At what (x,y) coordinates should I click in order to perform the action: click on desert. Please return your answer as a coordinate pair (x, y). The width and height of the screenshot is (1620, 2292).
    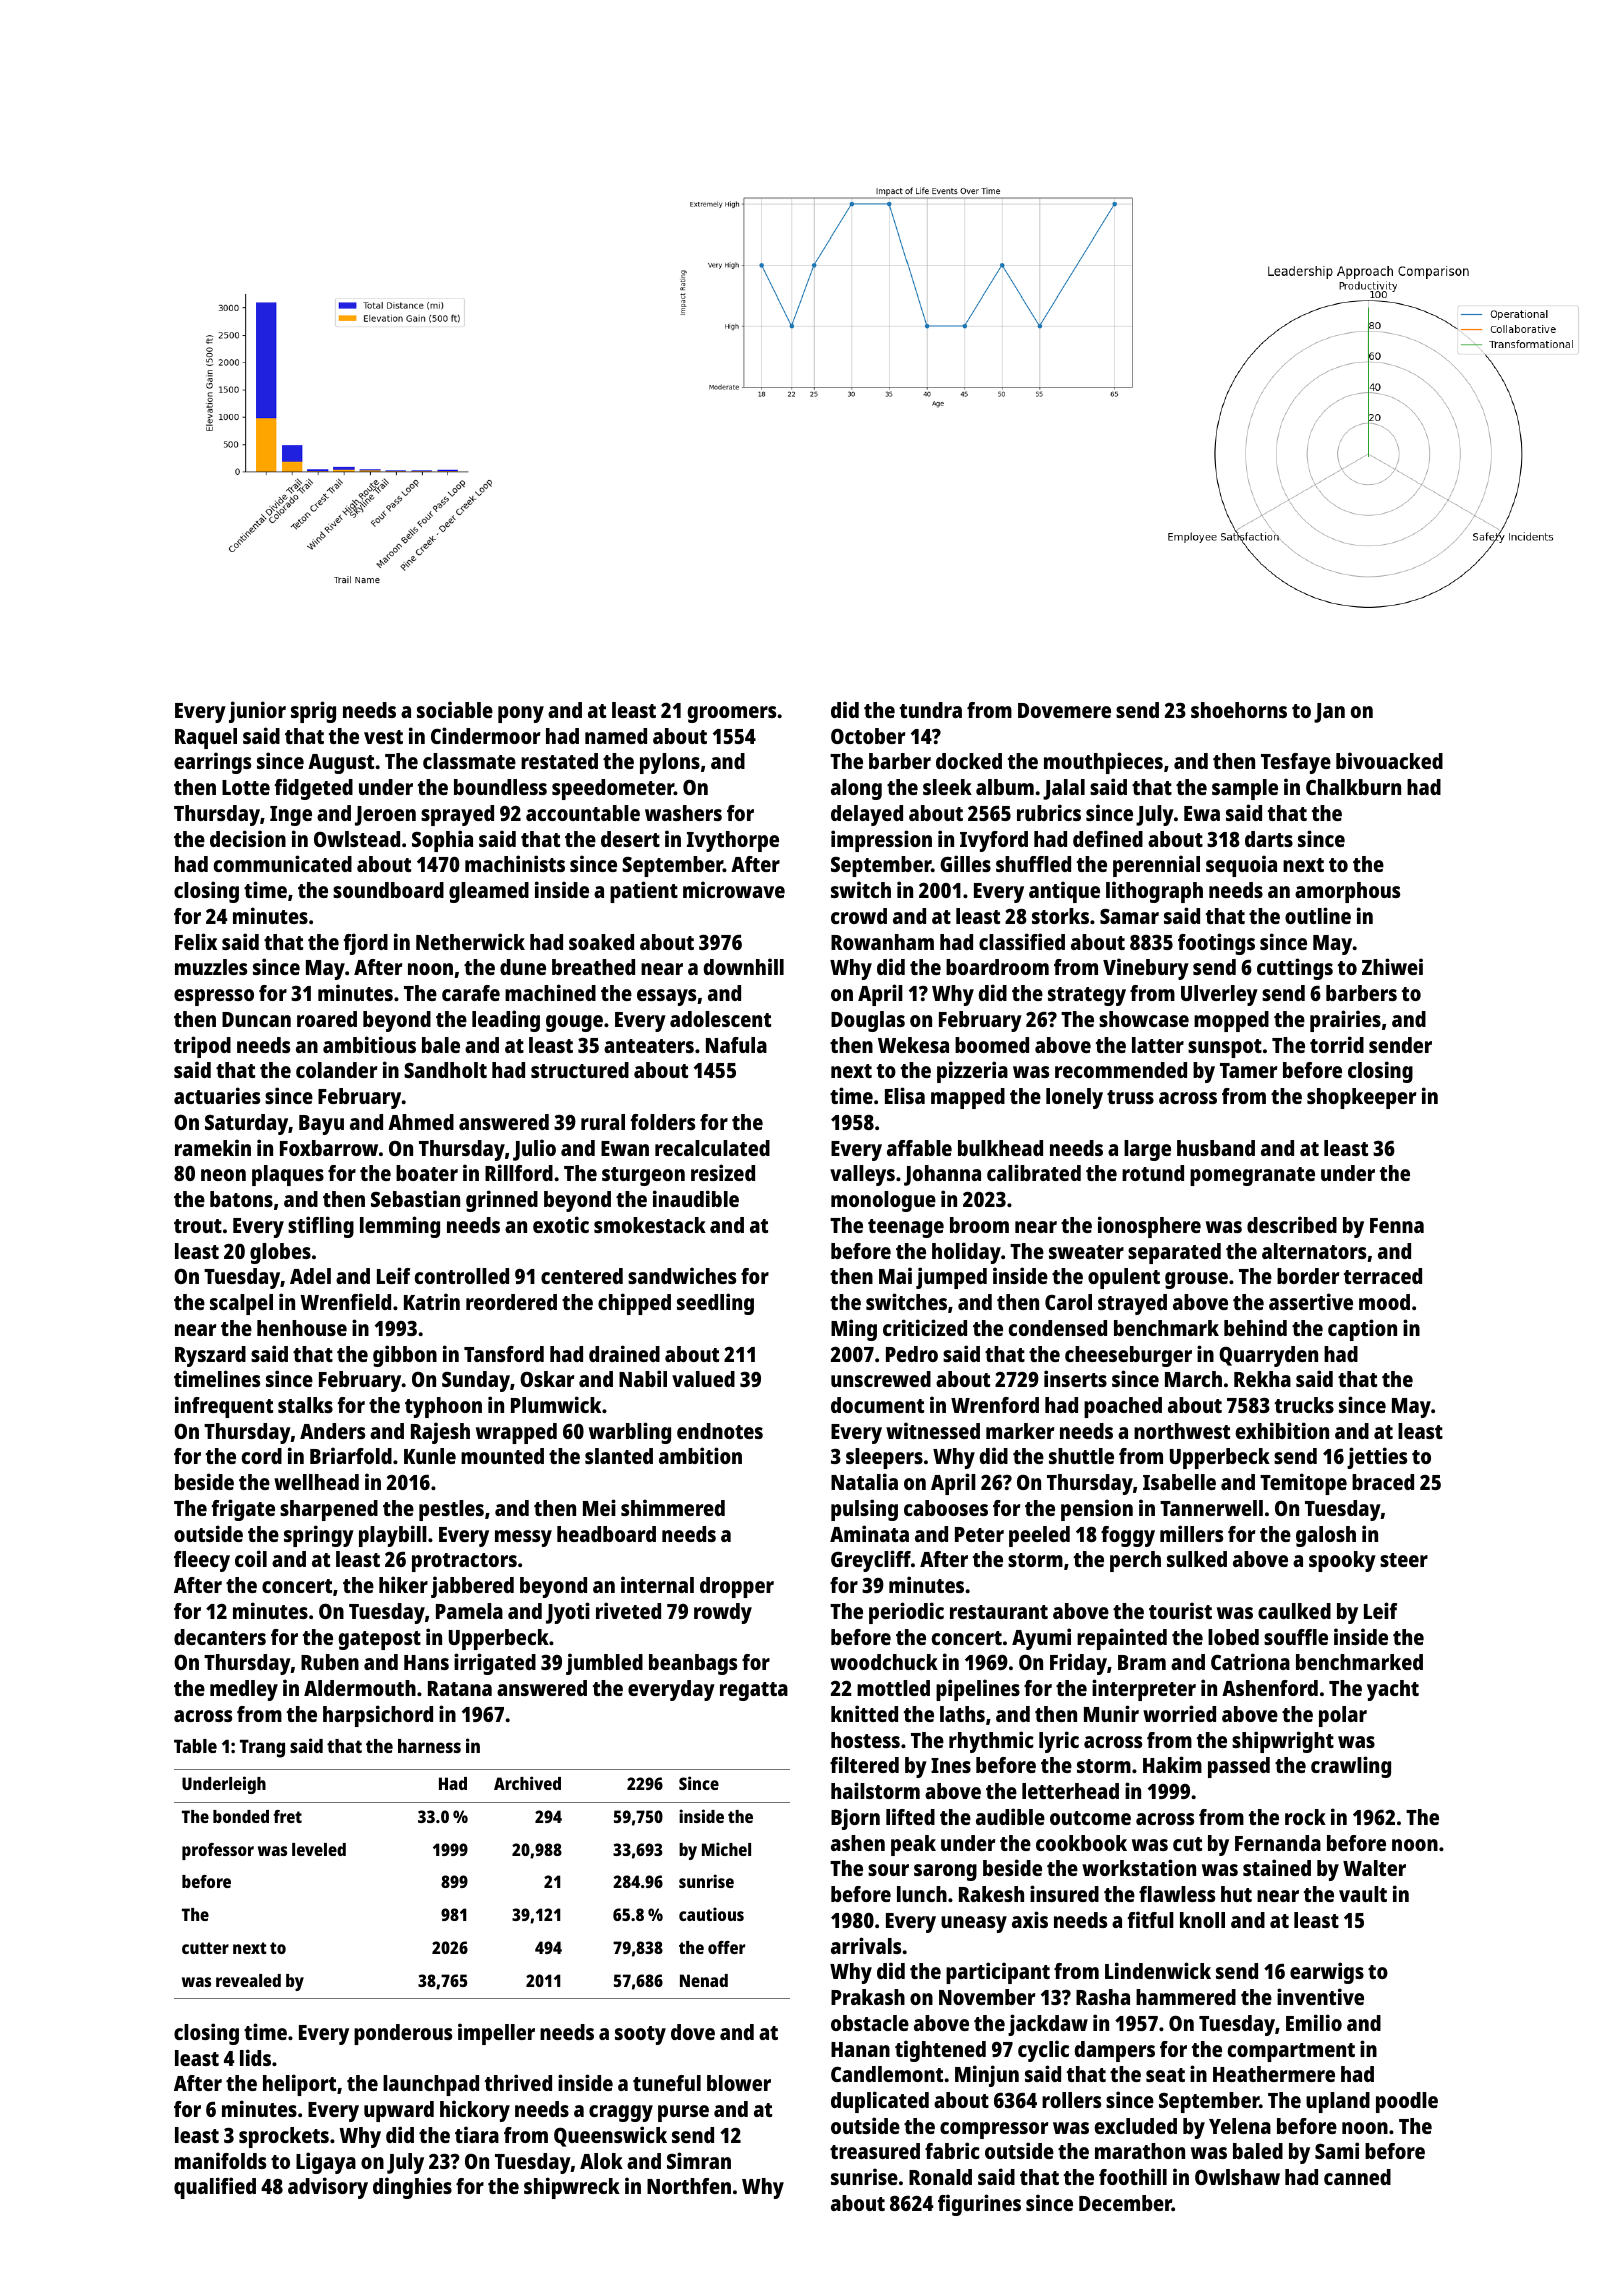
    Looking at the image, I should click on (630, 839).
